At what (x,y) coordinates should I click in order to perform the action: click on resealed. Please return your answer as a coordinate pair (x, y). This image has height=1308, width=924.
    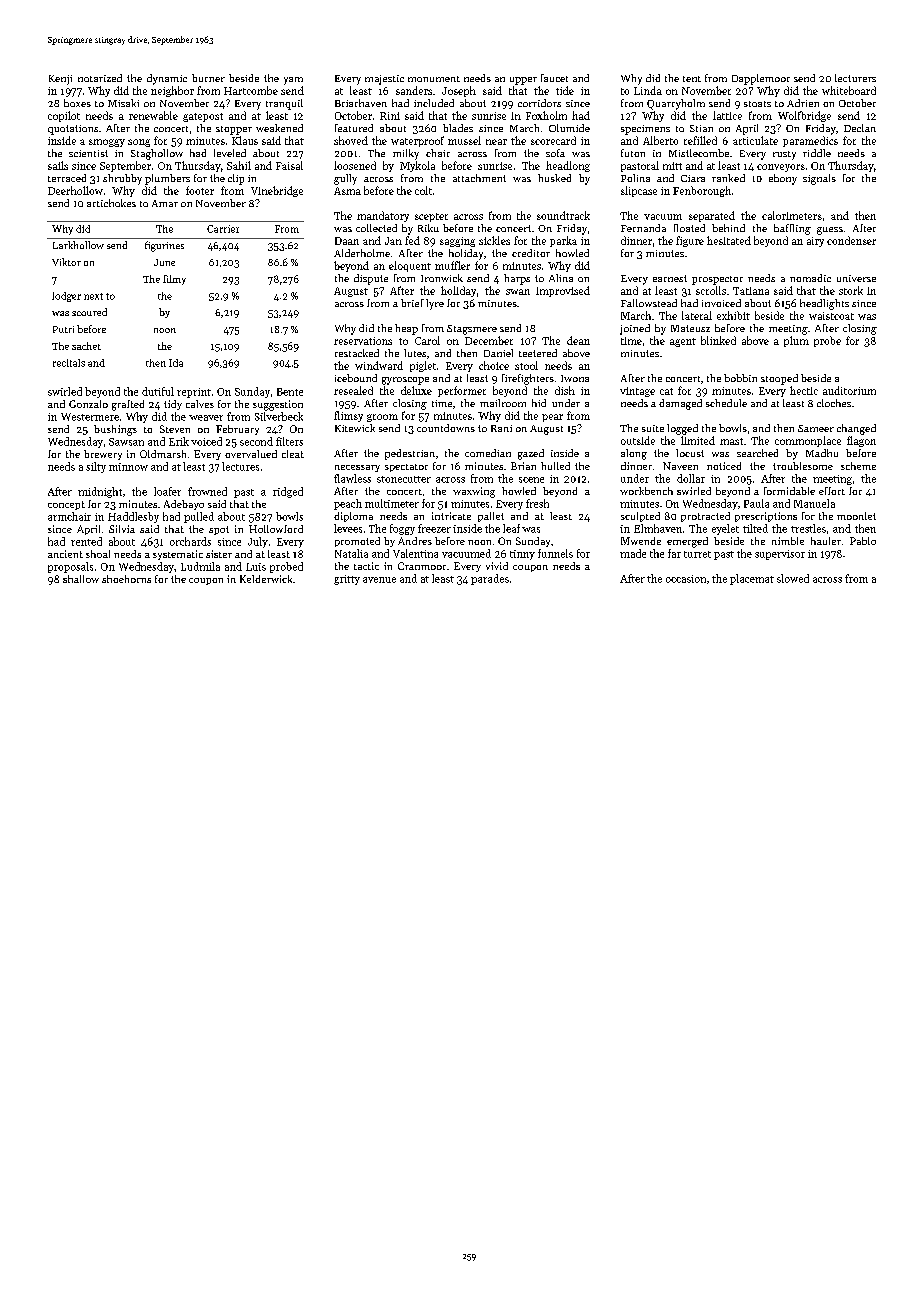
    Looking at the image, I should click on (353, 390).
